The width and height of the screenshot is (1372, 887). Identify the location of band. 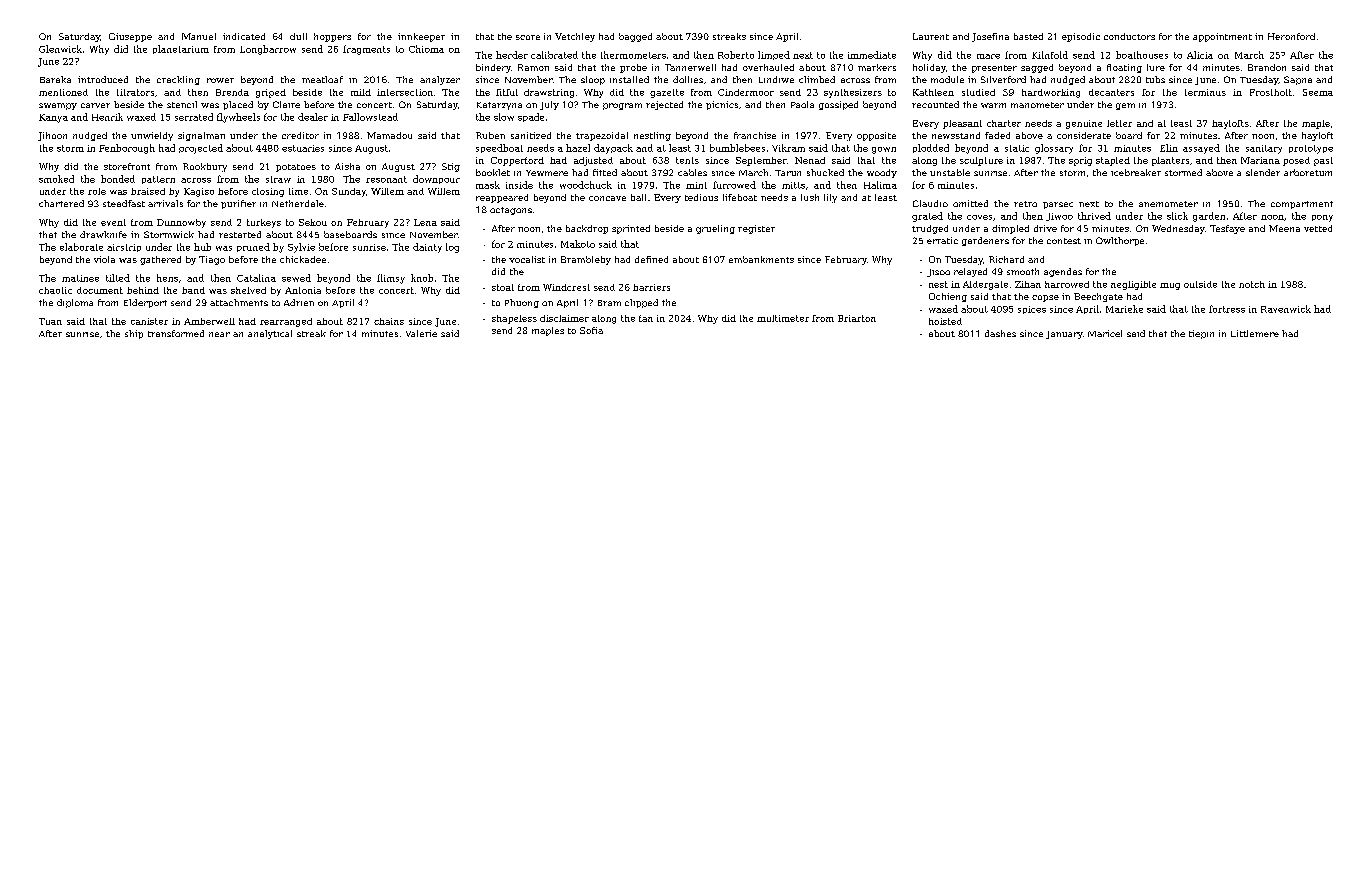
(193, 290).
